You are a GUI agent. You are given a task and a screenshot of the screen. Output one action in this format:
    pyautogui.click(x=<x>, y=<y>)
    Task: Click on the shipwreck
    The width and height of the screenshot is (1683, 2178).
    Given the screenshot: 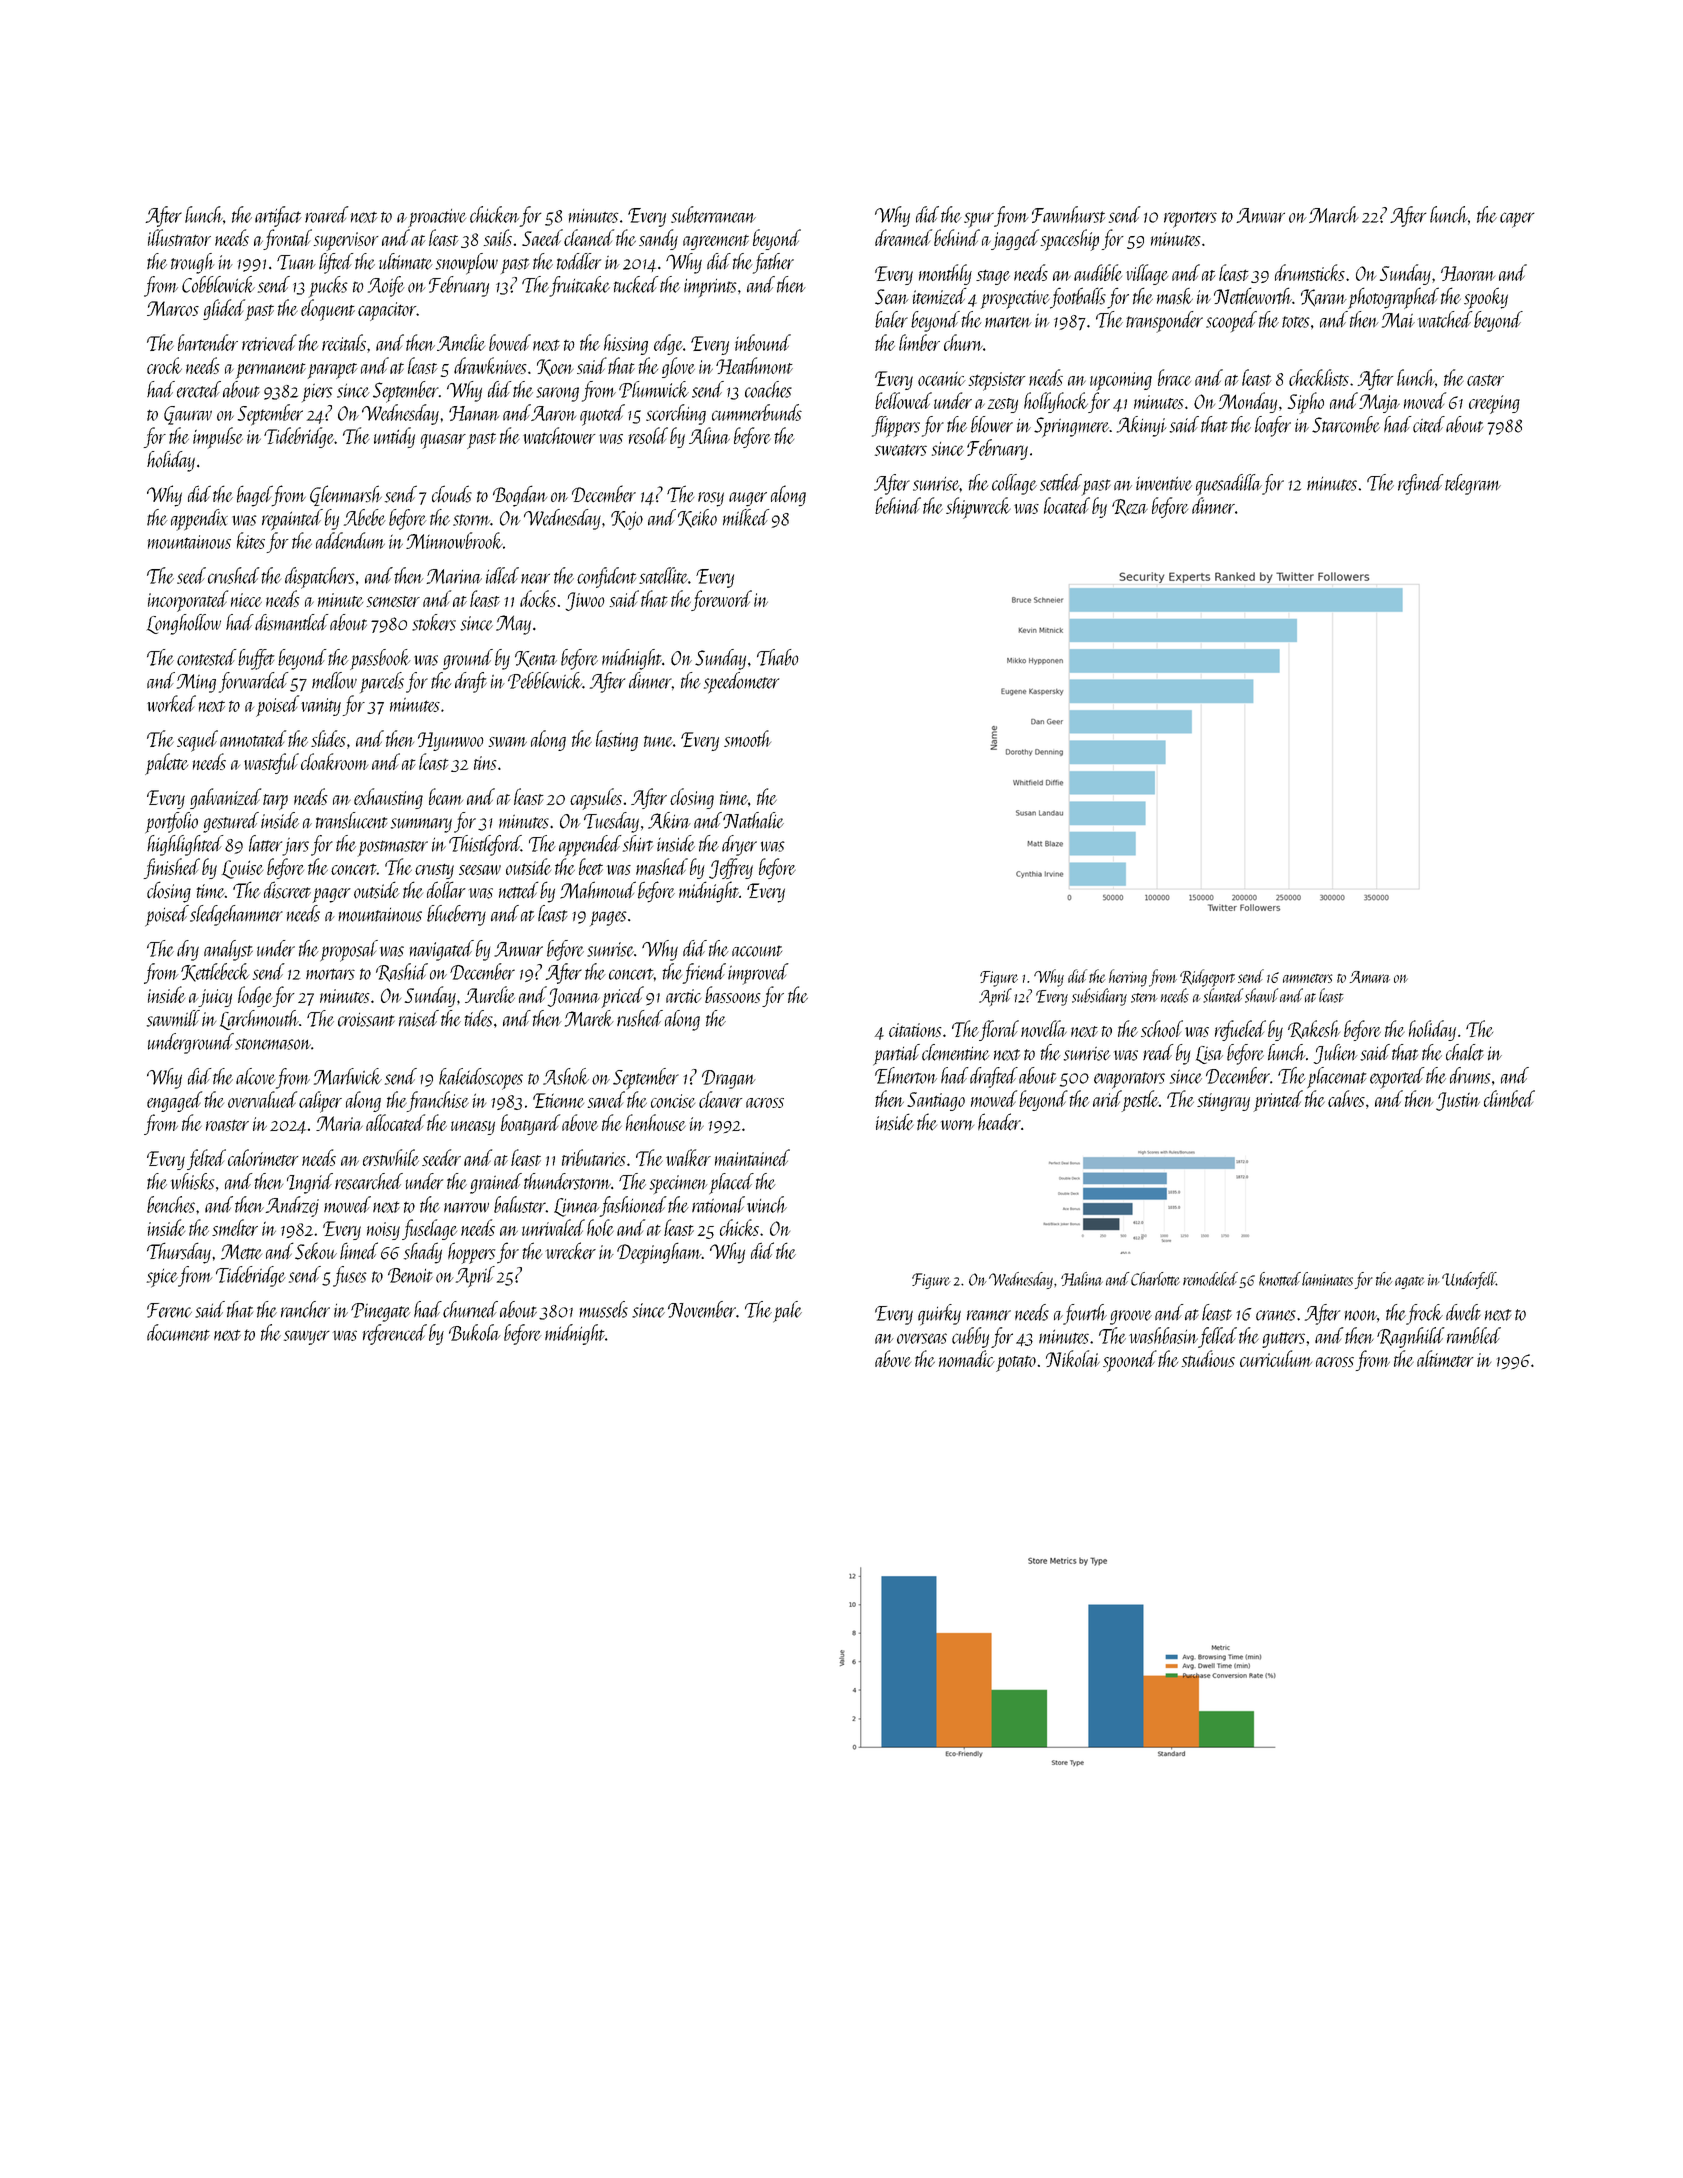 What is the action you would take?
    pyautogui.click(x=978, y=508)
